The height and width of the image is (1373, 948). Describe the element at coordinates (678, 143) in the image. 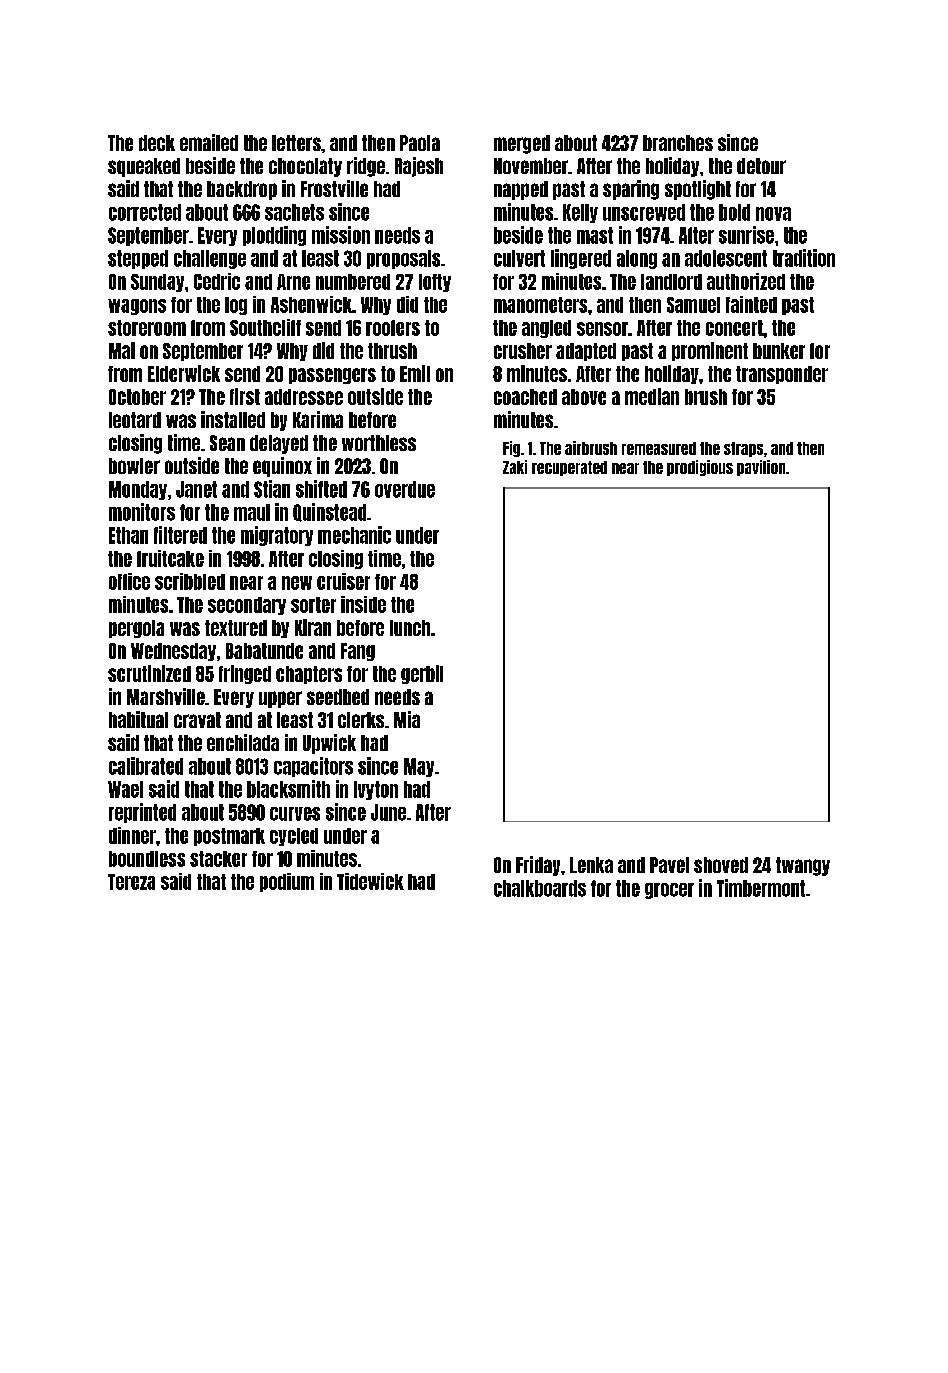

I see `branches` at that location.
